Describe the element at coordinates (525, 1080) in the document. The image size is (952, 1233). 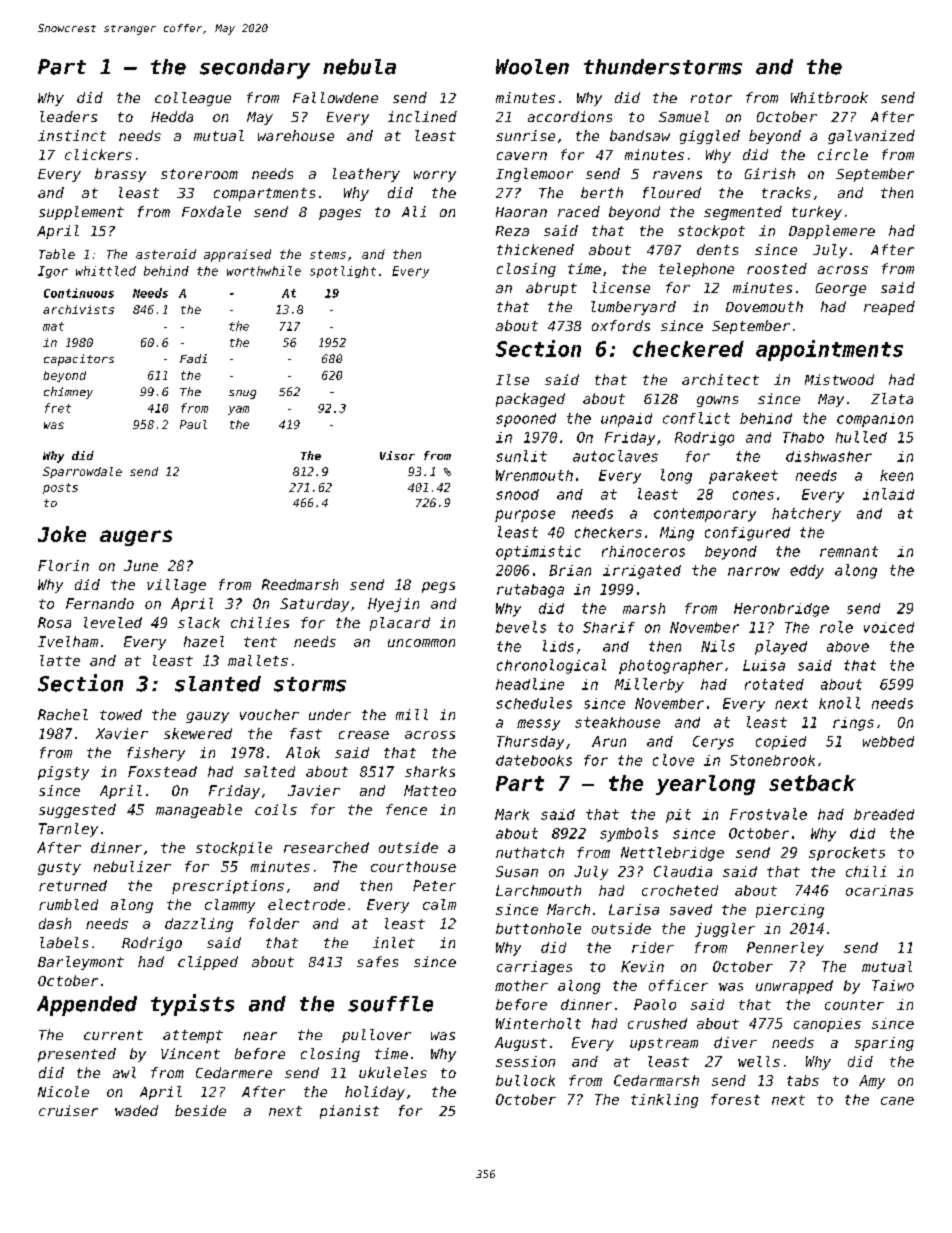
I see `bullock` at that location.
